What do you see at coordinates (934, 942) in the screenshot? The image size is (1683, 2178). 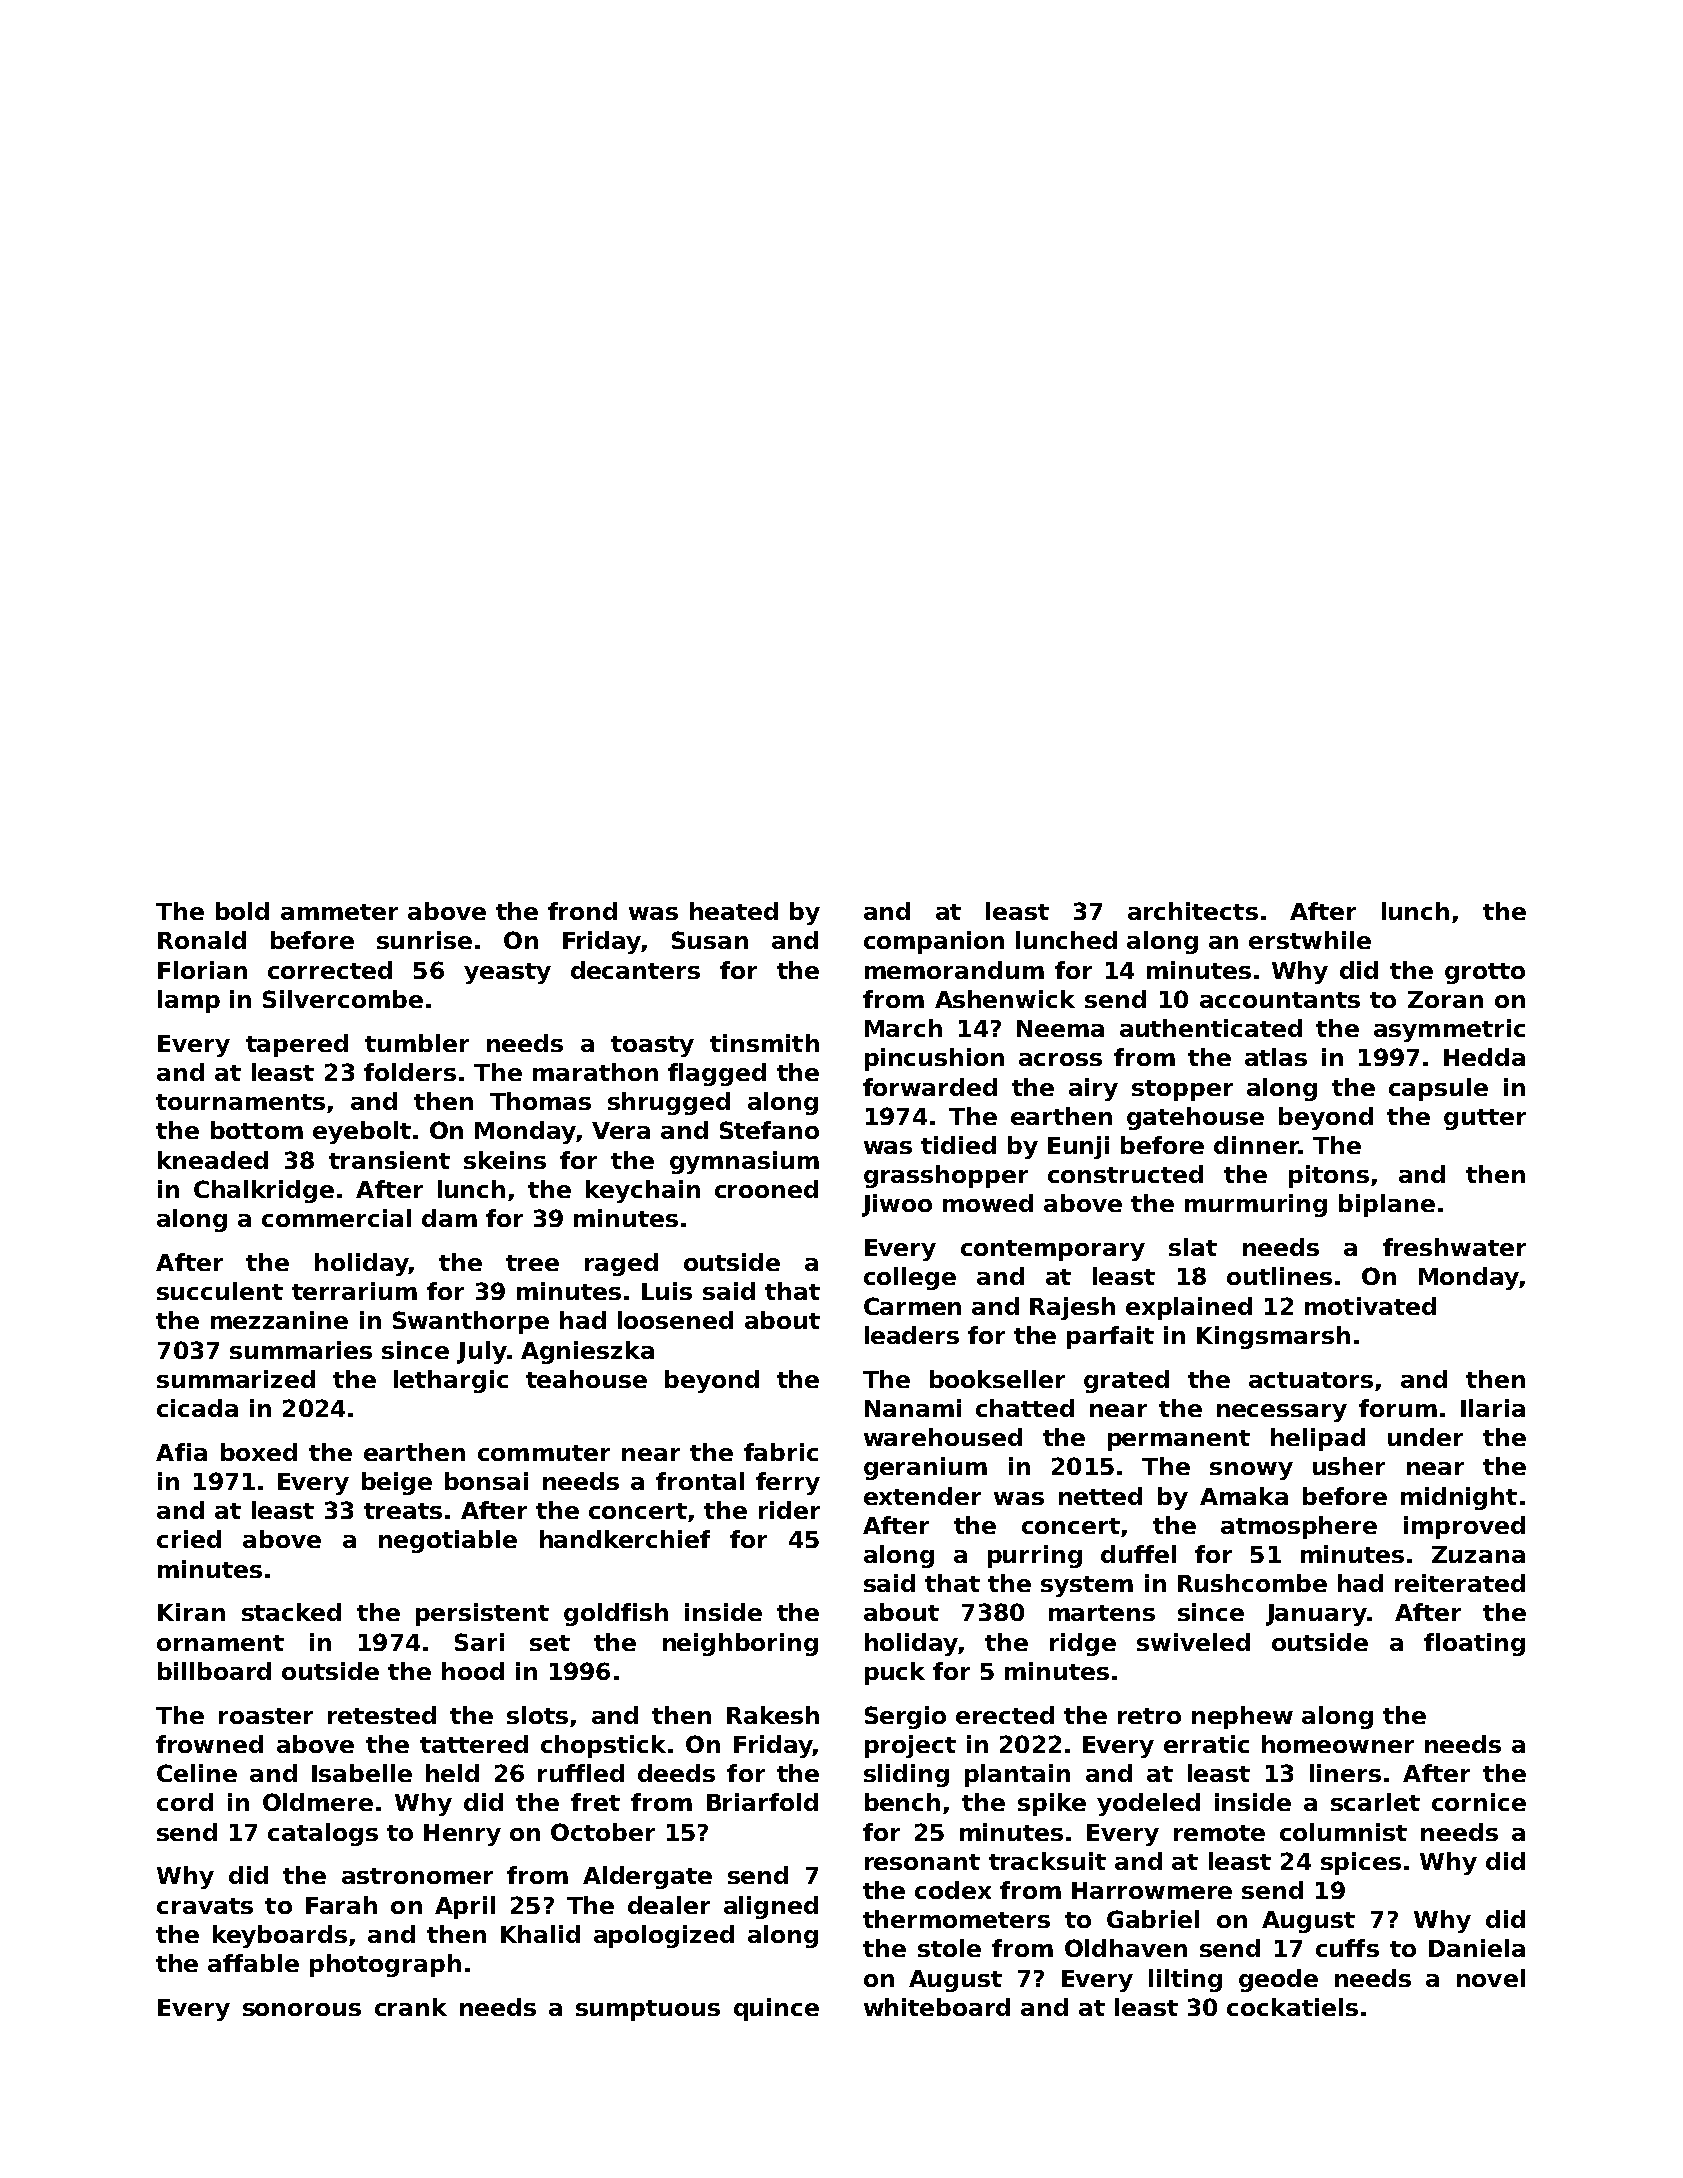 I see `companion` at bounding box center [934, 942].
